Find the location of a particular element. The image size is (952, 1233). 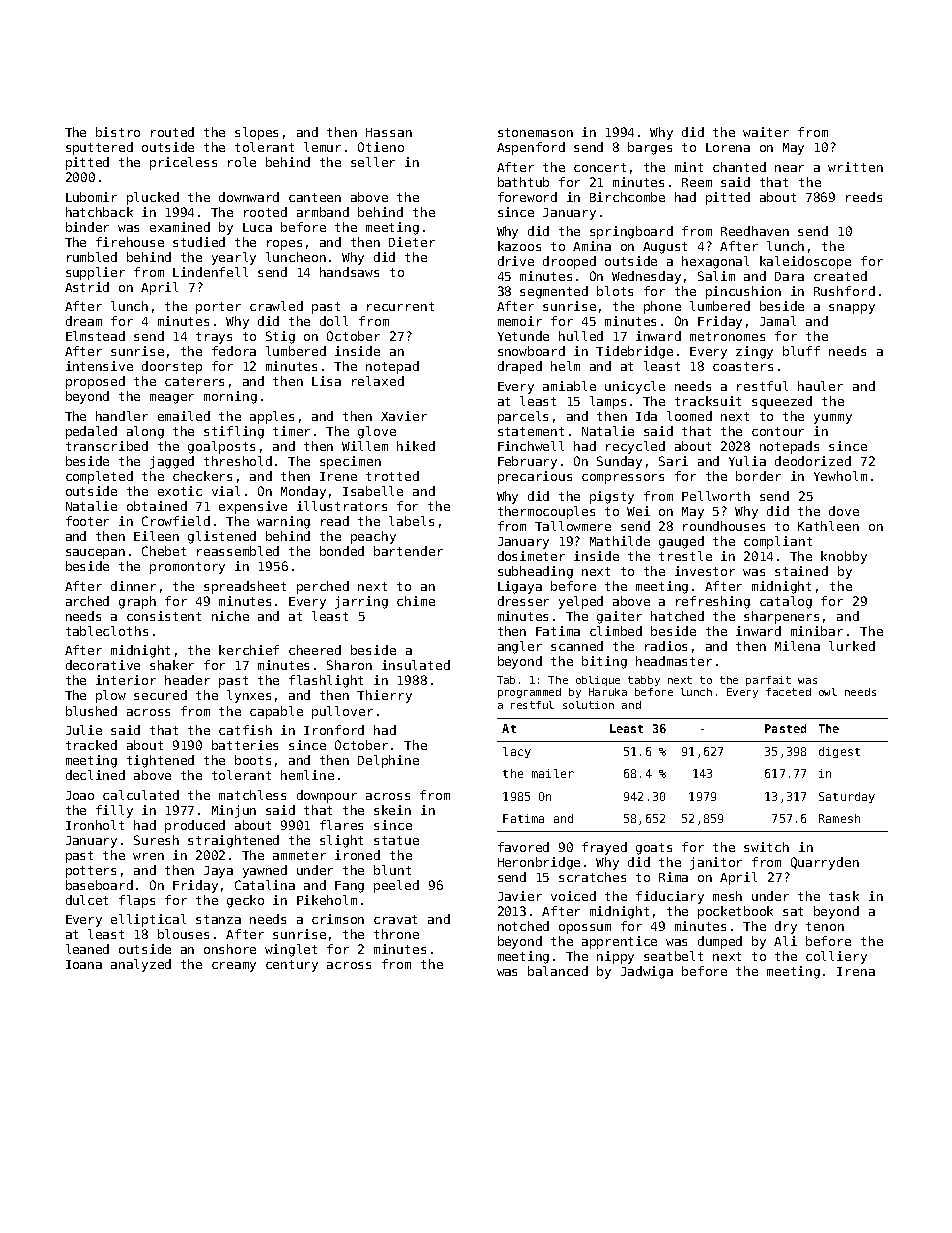

slopes is located at coordinates (256, 133).
